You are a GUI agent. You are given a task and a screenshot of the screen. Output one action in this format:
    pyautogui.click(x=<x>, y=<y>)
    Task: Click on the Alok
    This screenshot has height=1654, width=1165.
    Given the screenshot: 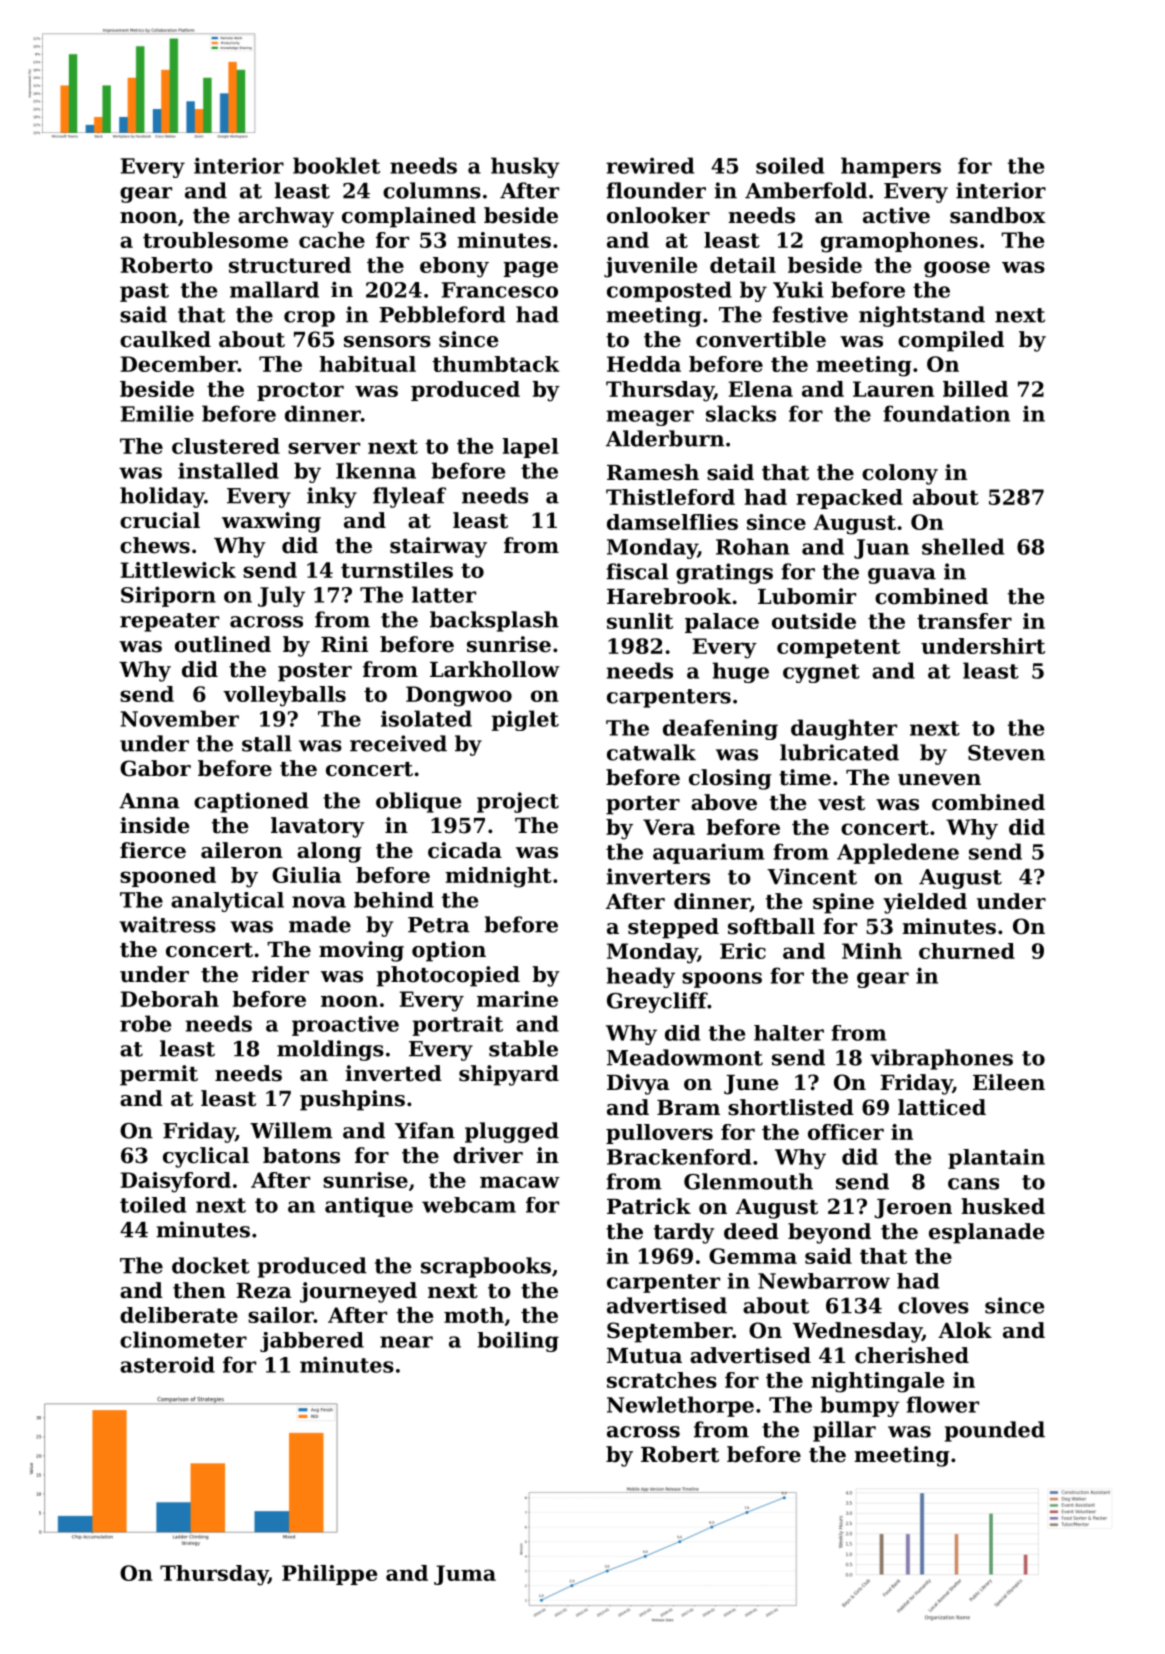 What is the action you would take?
    pyautogui.click(x=965, y=1330)
